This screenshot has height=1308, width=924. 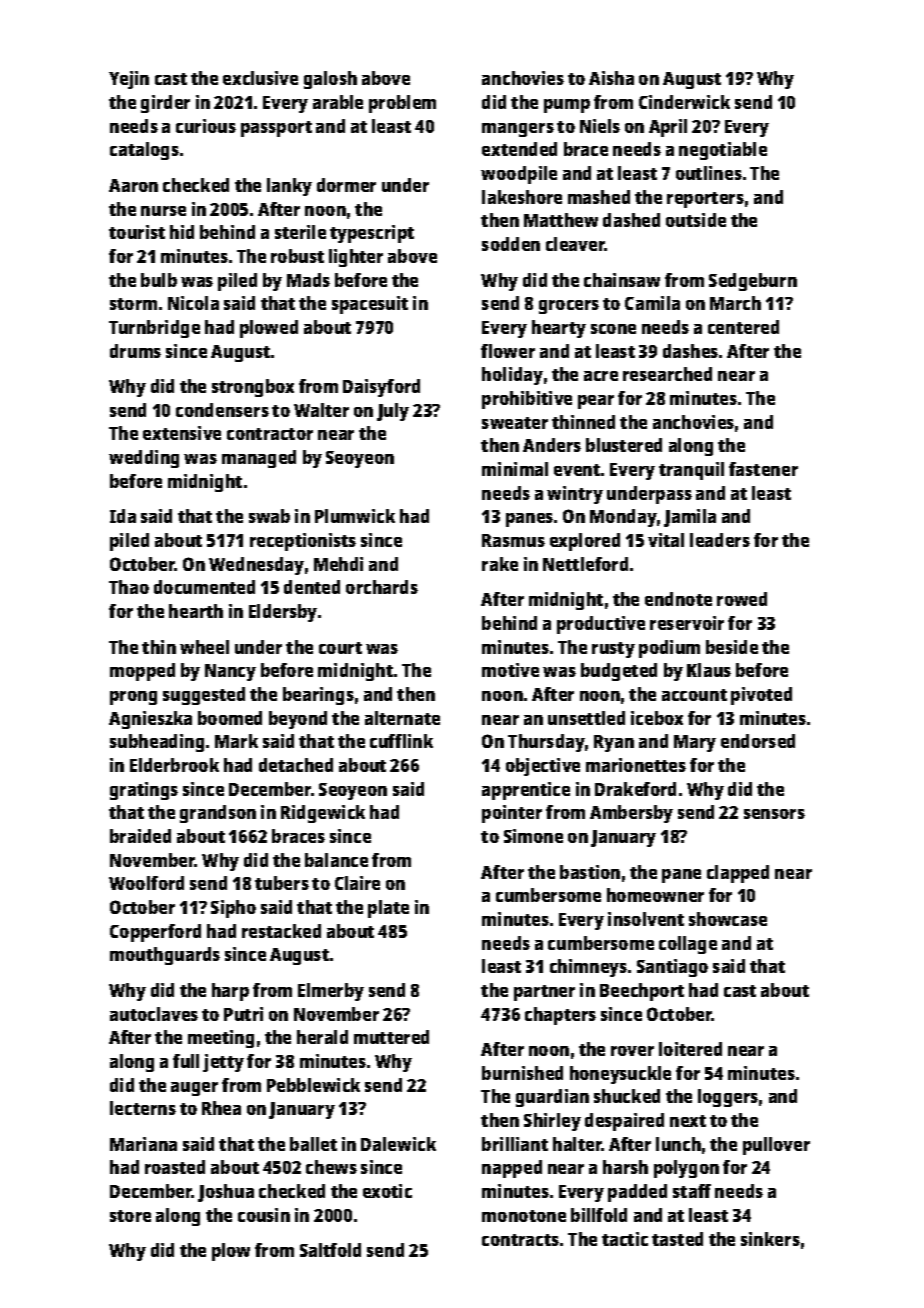 What do you see at coordinates (269, 516) in the screenshot?
I see `swab` at bounding box center [269, 516].
